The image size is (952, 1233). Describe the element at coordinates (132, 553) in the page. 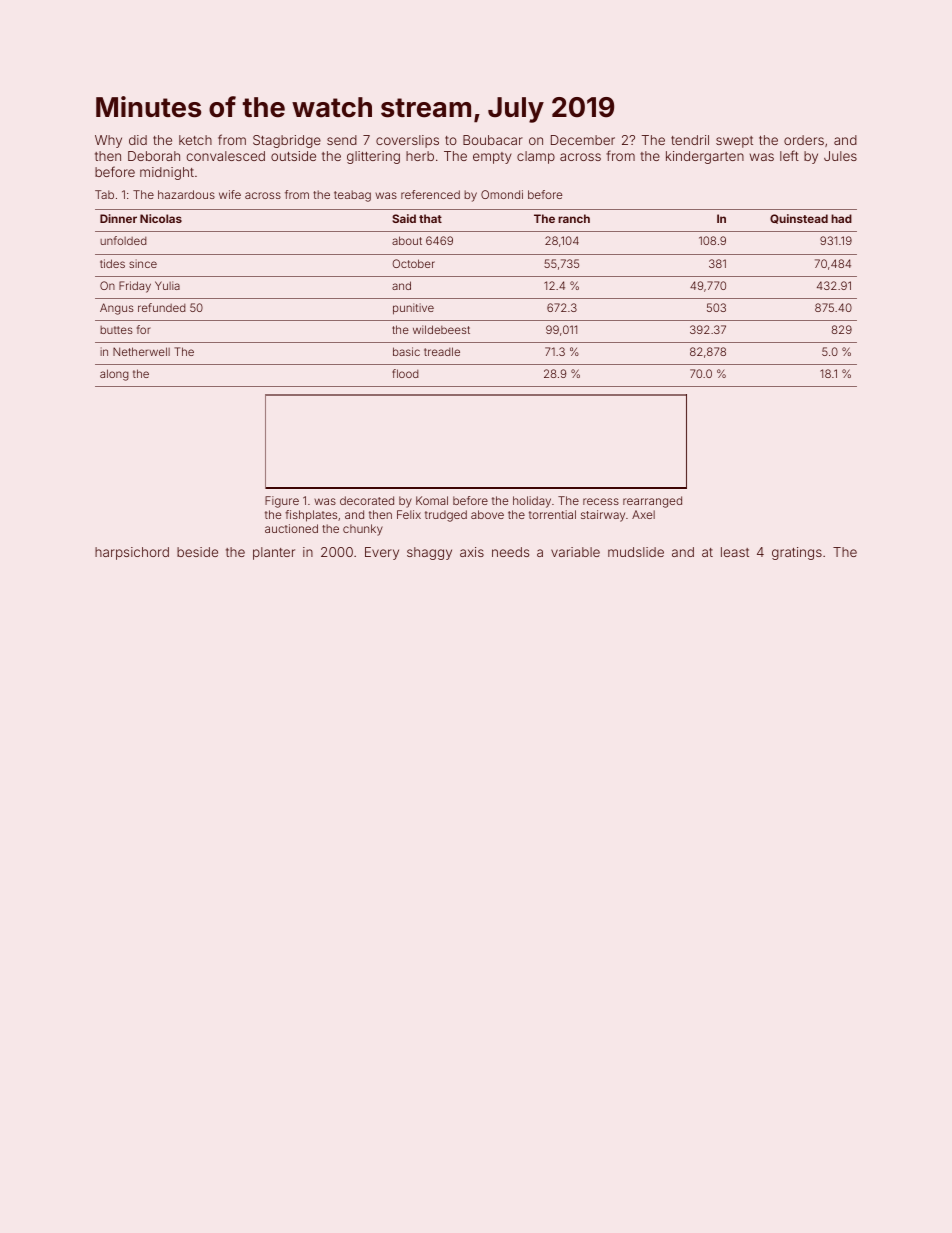

I see `harpsichord` at that location.
